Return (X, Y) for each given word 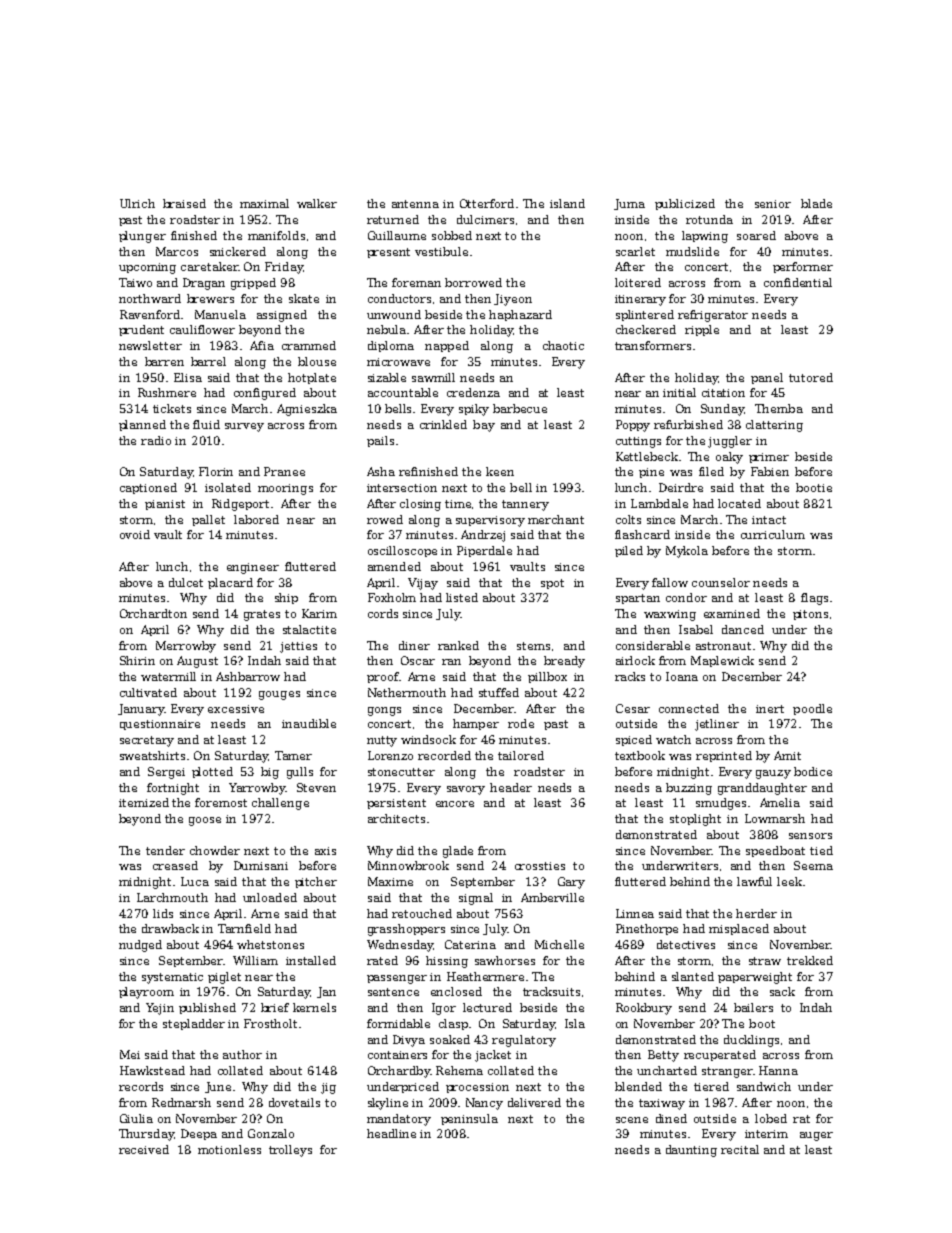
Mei (130, 1054)
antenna (415, 204)
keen (500, 471)
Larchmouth (172, 897)
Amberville (552, 897)
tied (821, 850)
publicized (685, 204)
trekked (810, 960)
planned (142, 425)
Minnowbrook (408, 865)
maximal (264, 203)
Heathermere (485, 976)
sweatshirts (152, 755)
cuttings (638, 442)
